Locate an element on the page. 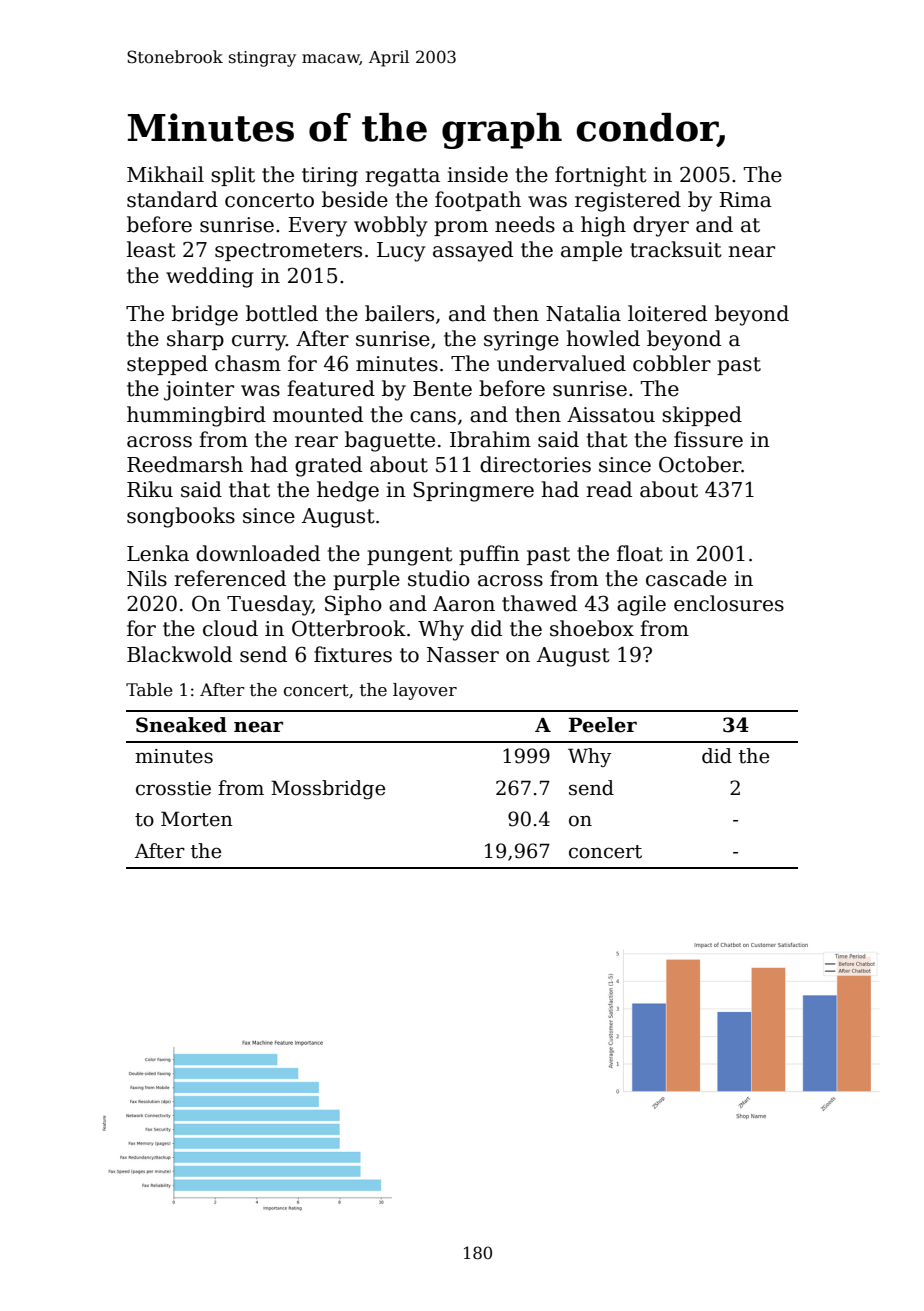 The height and width of the page is (1311, 924). split is located at coordinates (233, 176).
